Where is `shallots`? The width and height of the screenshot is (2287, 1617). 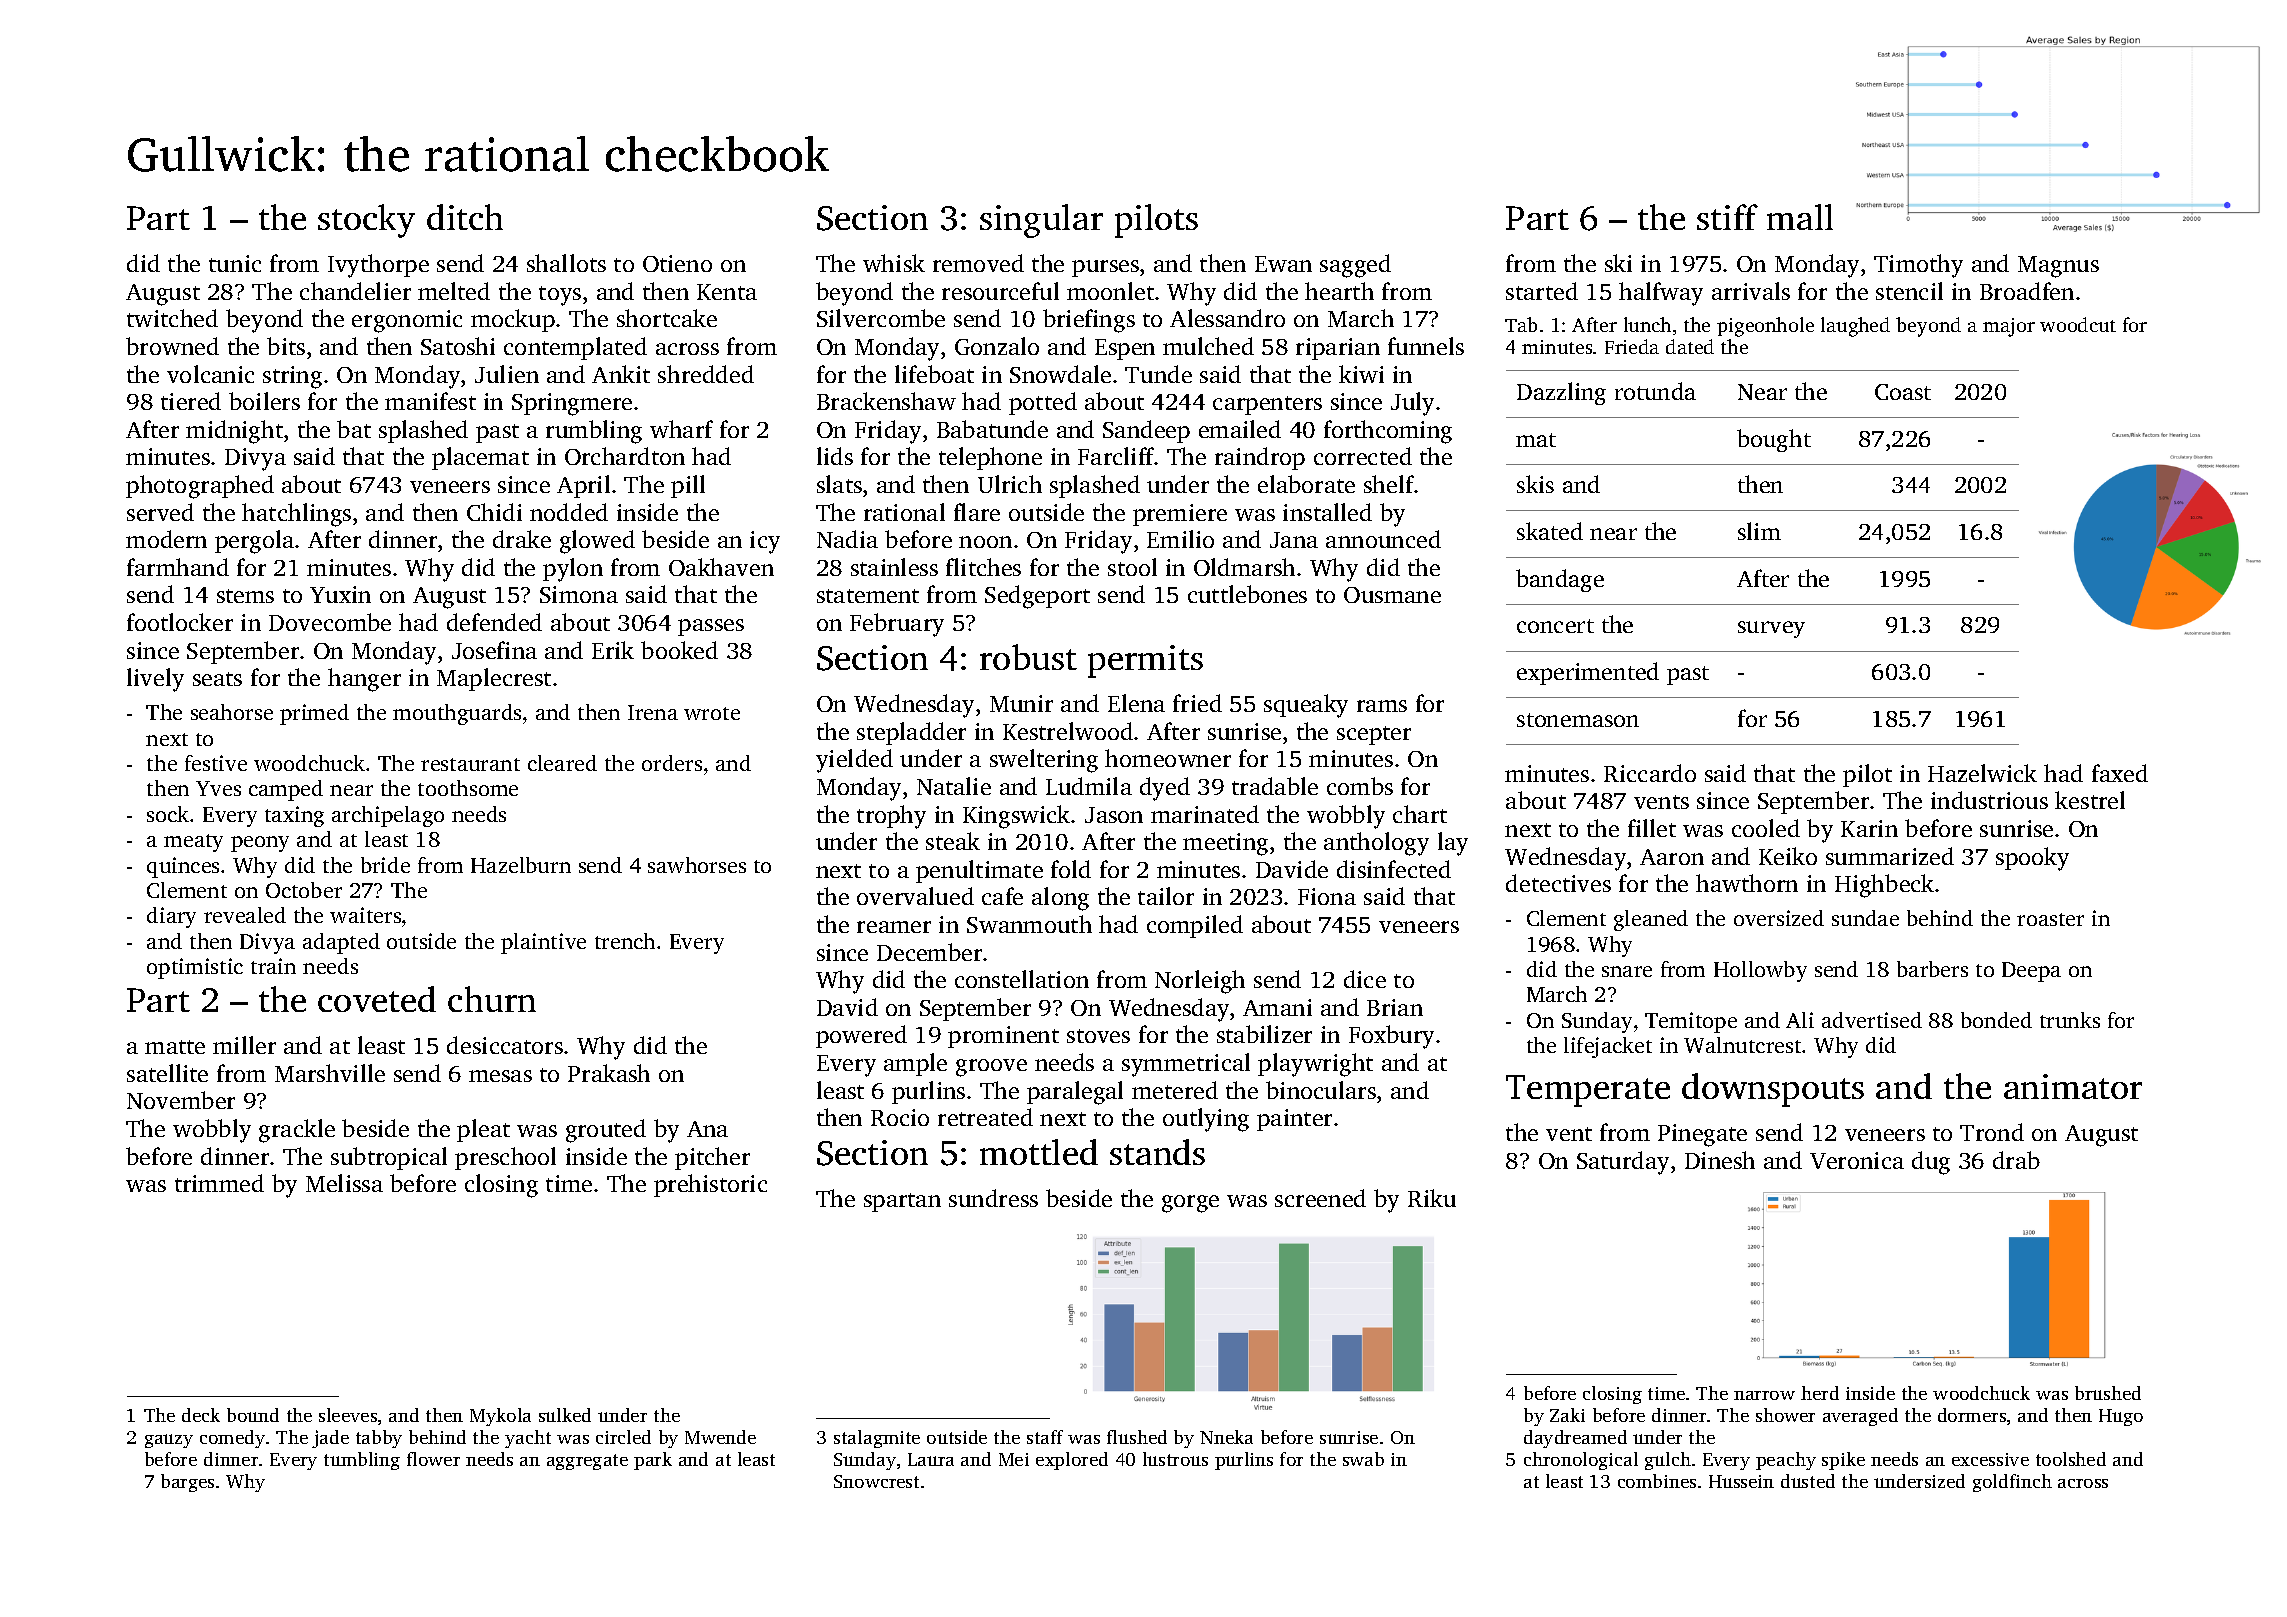
shallots is located at coordinates (566, 263).
